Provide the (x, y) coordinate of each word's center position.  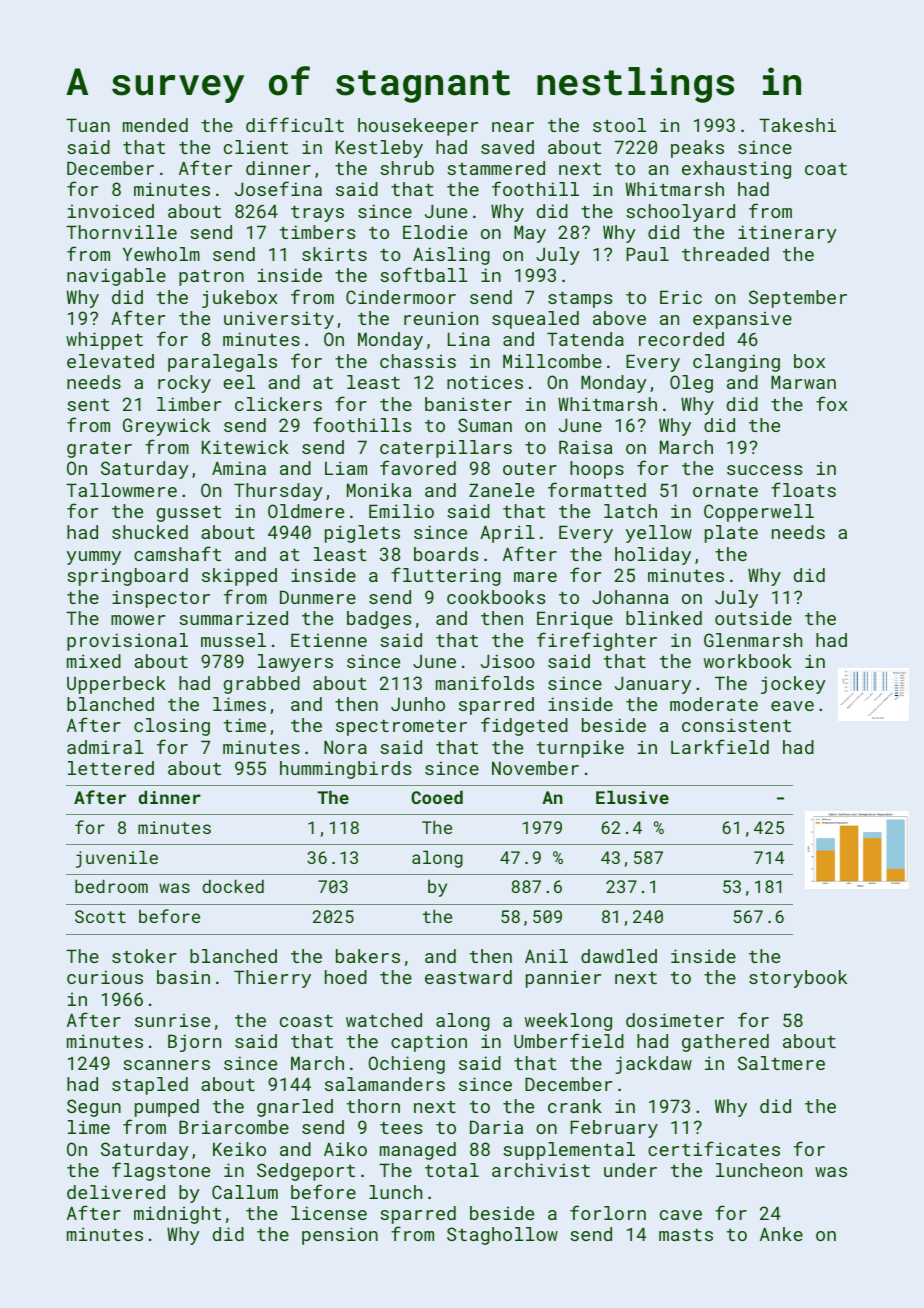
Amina (239, 468)
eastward (468, 977)
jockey (793, 685)
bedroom (111, 886)
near (513, 127)
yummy (94, 558)
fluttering (446, 576)
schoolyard (680, 213)
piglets (362, 534)
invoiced (111, 211)
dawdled (619, 956)
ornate (725, 491)
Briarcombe (234, 1127)
